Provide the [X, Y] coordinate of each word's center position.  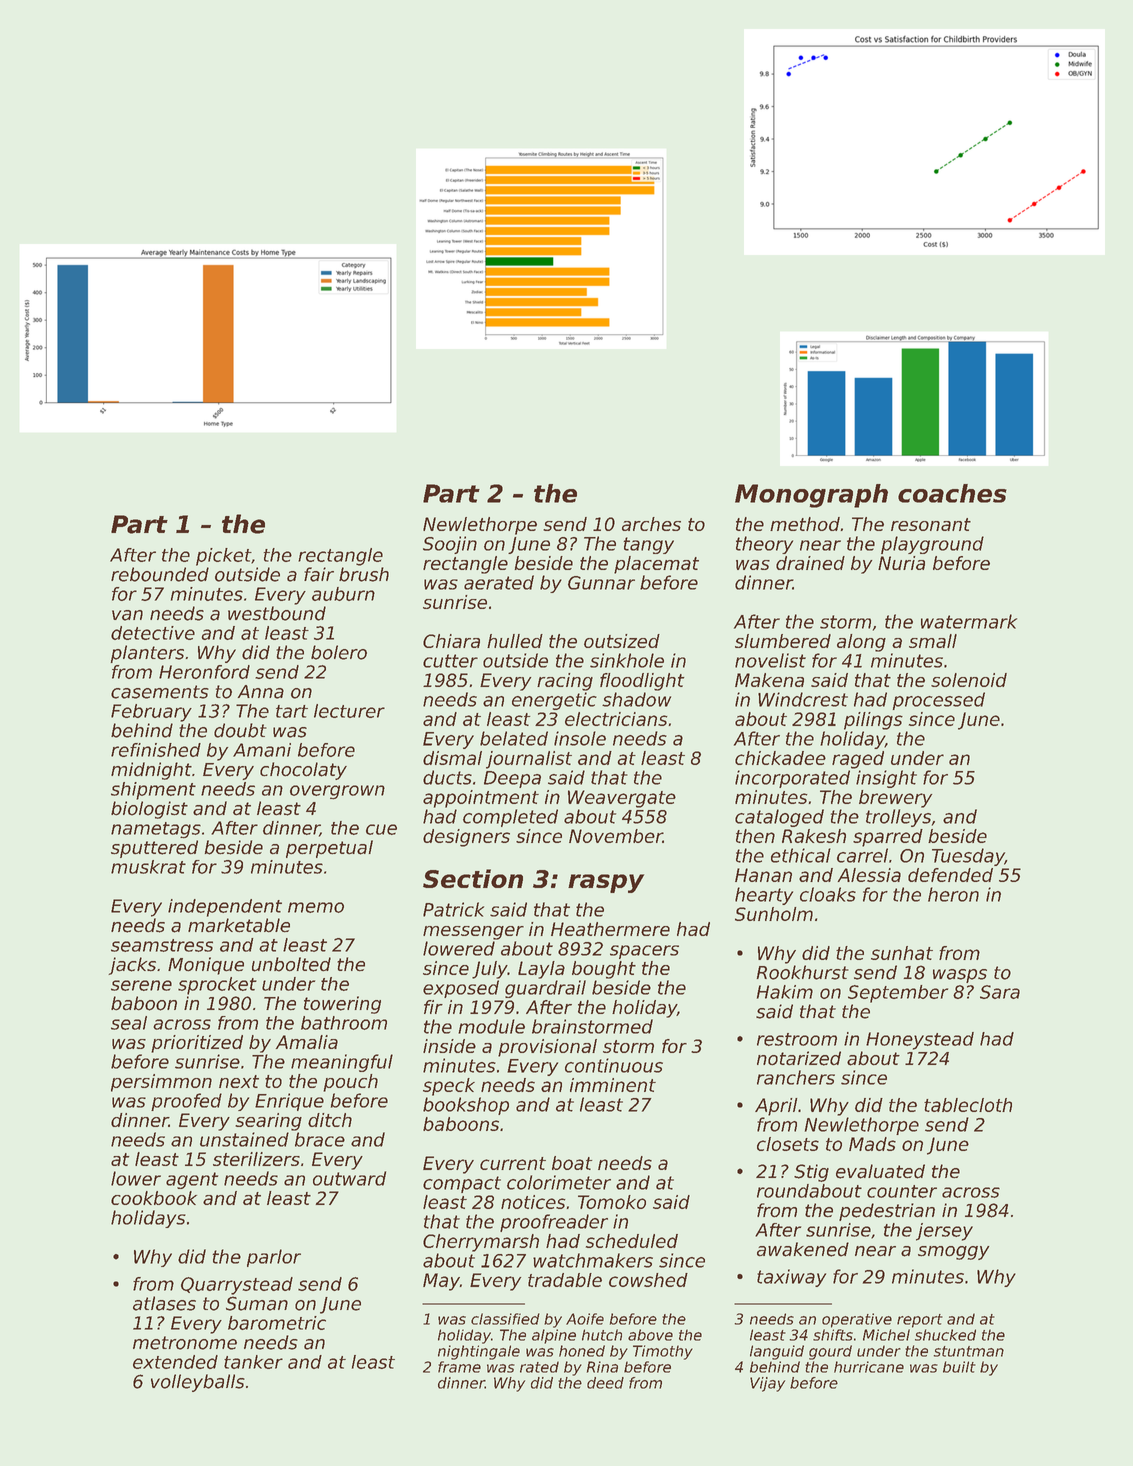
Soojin [450, 545]
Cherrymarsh [481, 1243]
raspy [606, 883]
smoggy [953, 1253]
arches [651, 524]
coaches [952, 493]
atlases [164, 1303]
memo [316, 907]
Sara [1000, 992]
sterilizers [256, 1159]
